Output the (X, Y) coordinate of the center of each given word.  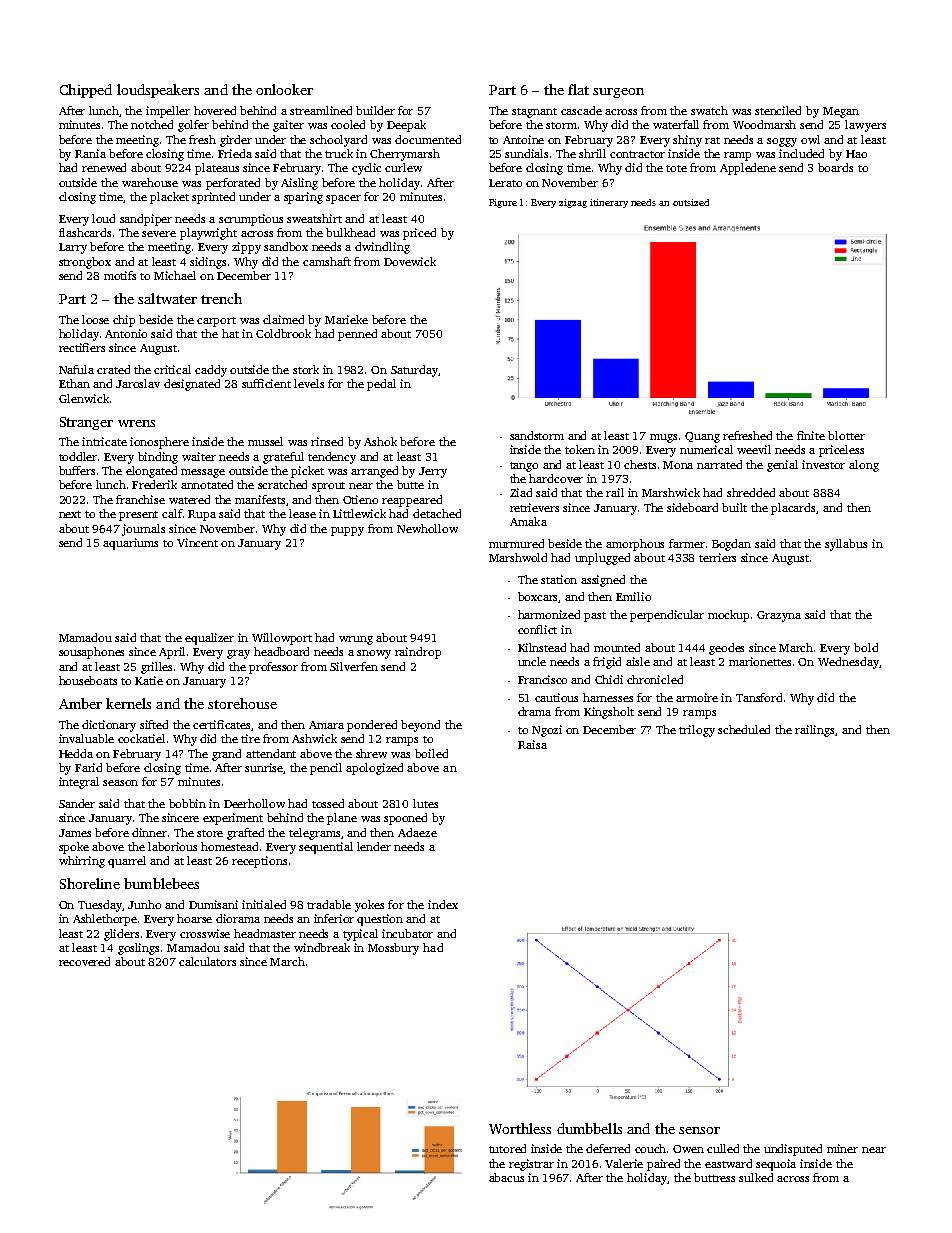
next (70, 514)
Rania (90, 153)
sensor (699, 1130)
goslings (138, 949)
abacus (506, 1177)
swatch (709, 110)
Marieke (346, 319)
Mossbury (393, 949)
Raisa (532, 744)
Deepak (406, 126)
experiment (233, 819)
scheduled (744, 729)
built (734, 507)
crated (113, 369)
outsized (691, 202)
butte (410, 484)
